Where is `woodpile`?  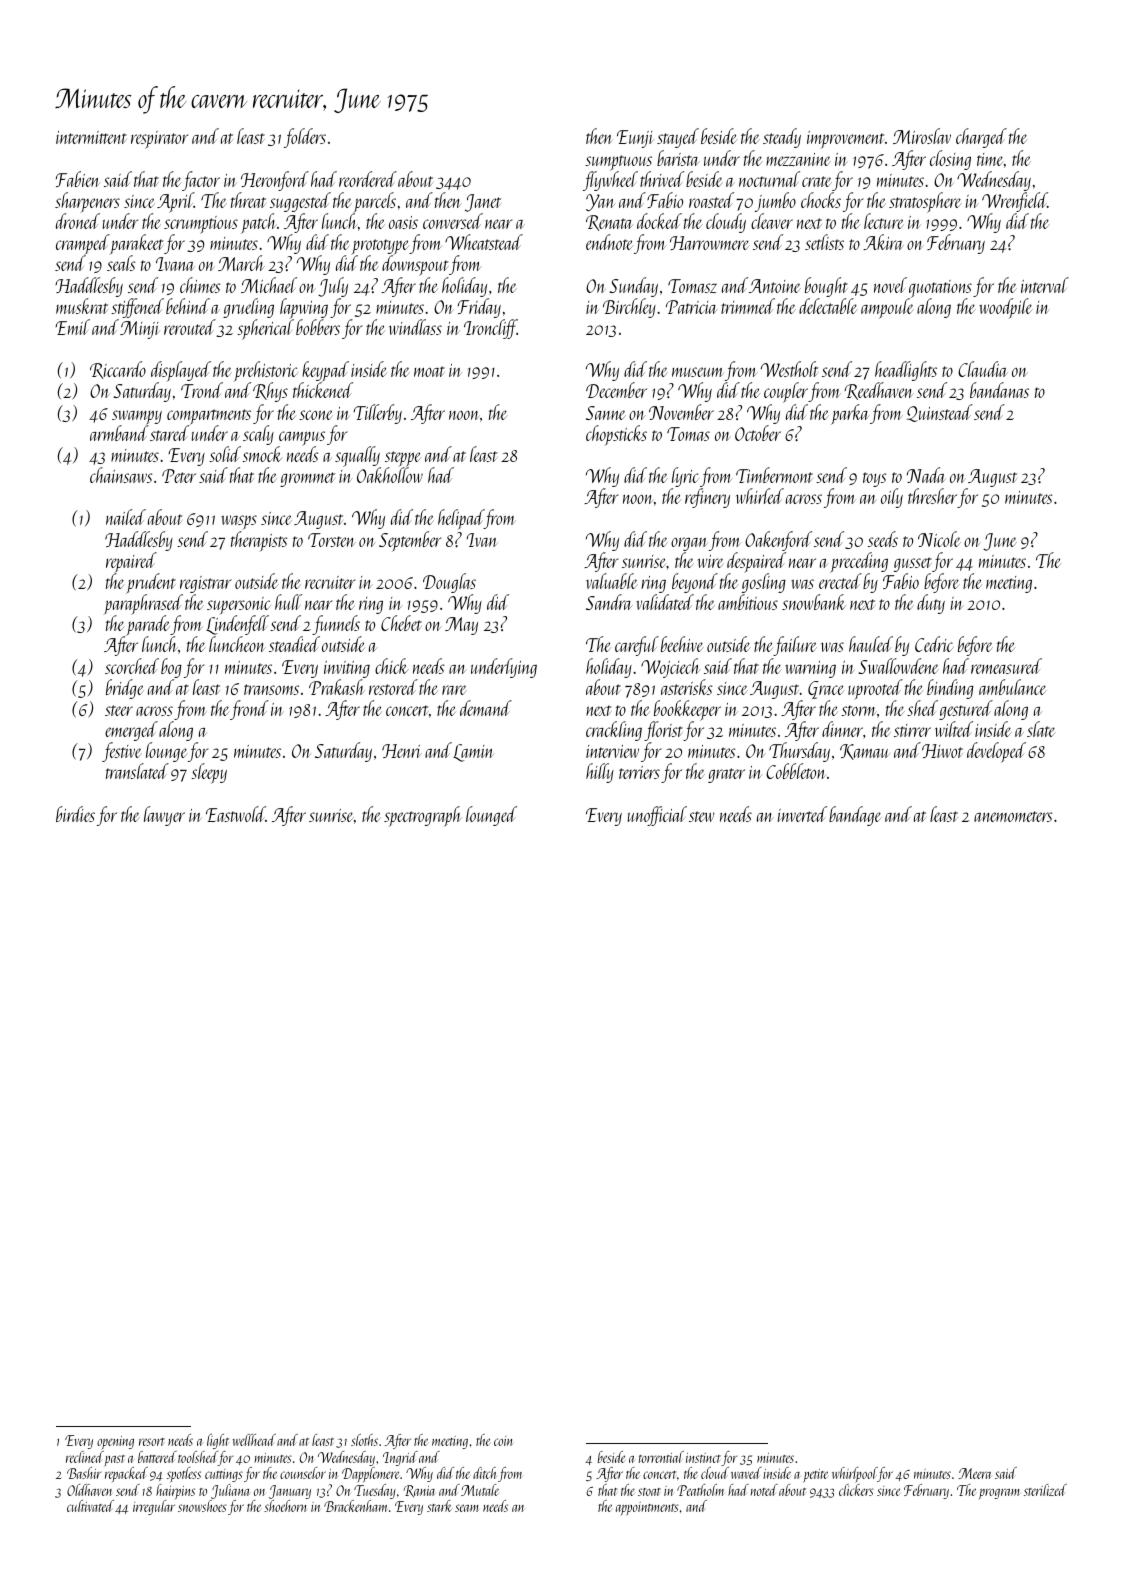 woodpile is located at coordinates (1006, 308).
